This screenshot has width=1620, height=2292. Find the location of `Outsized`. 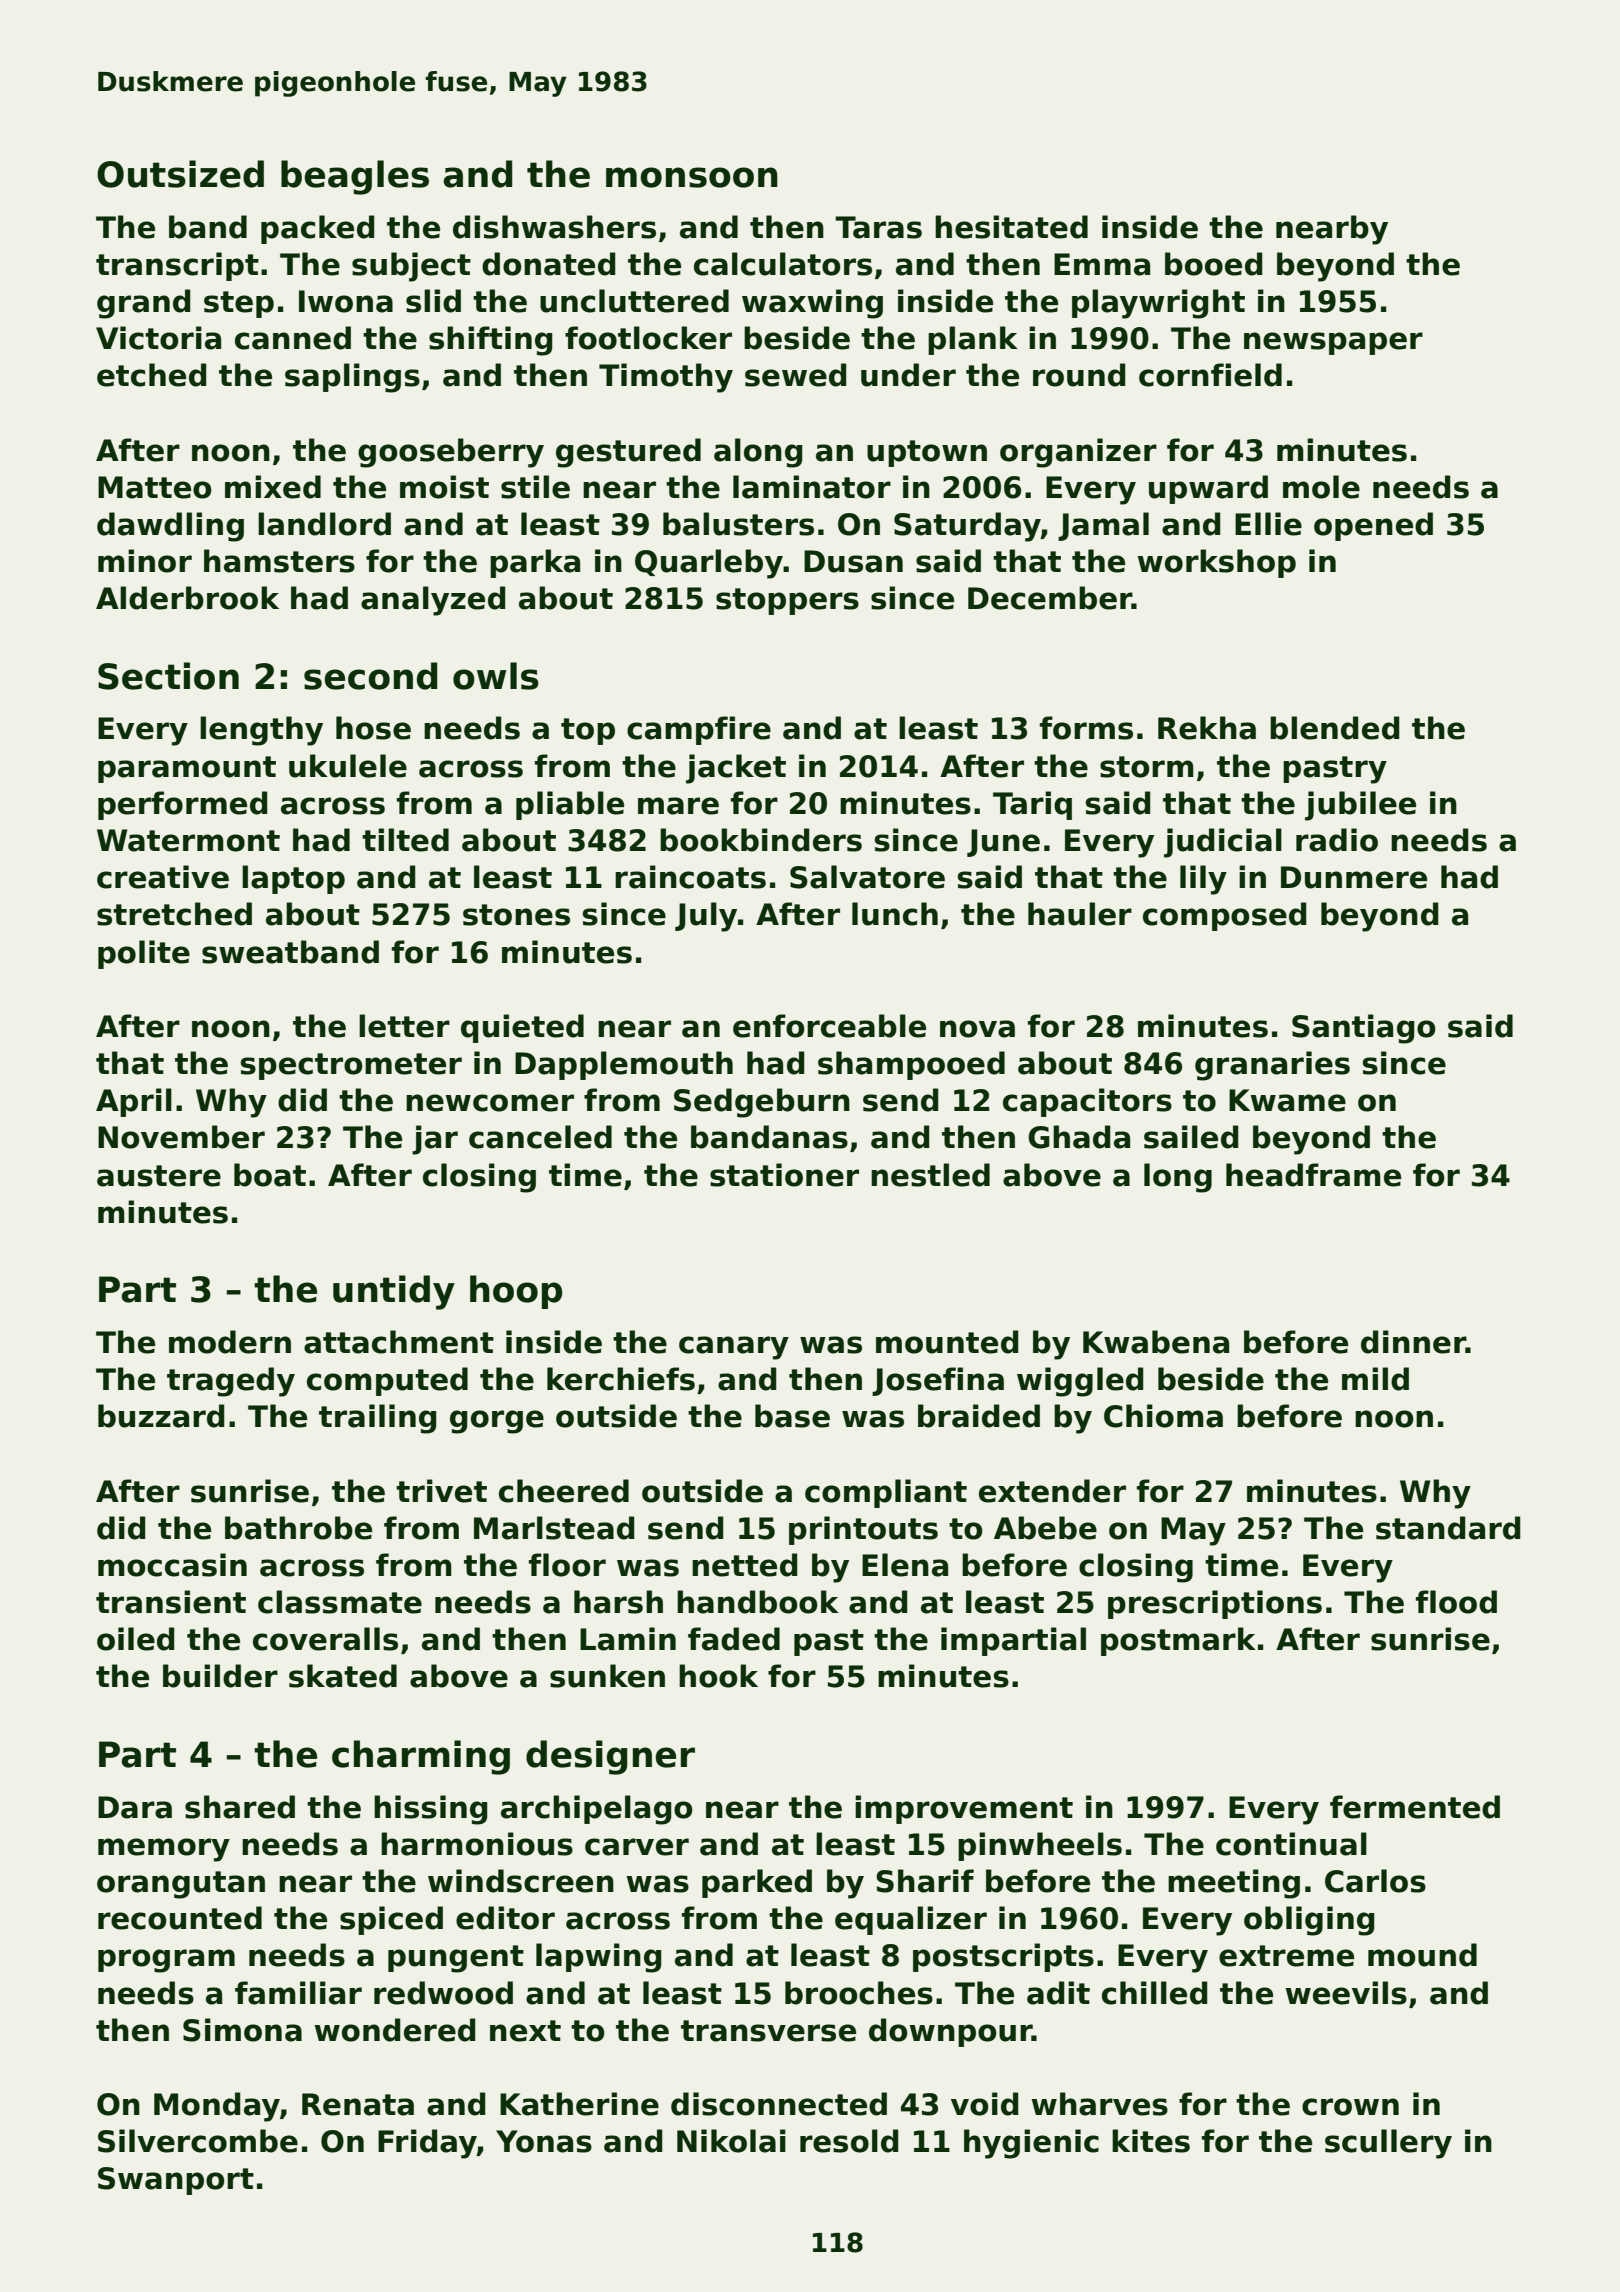

Outsized is located at coordinates (180, 174).
